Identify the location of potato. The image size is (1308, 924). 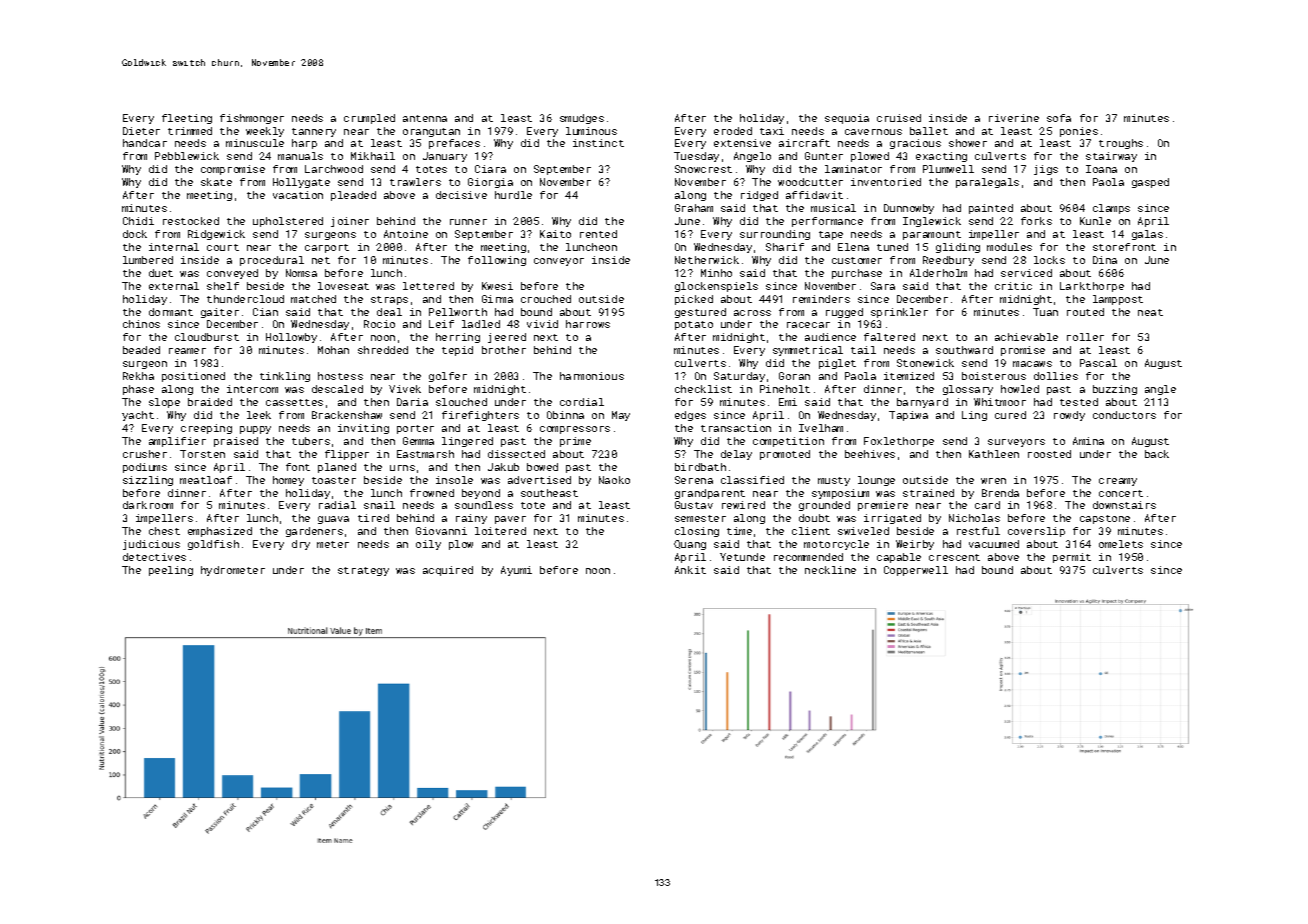
(694, 325).
